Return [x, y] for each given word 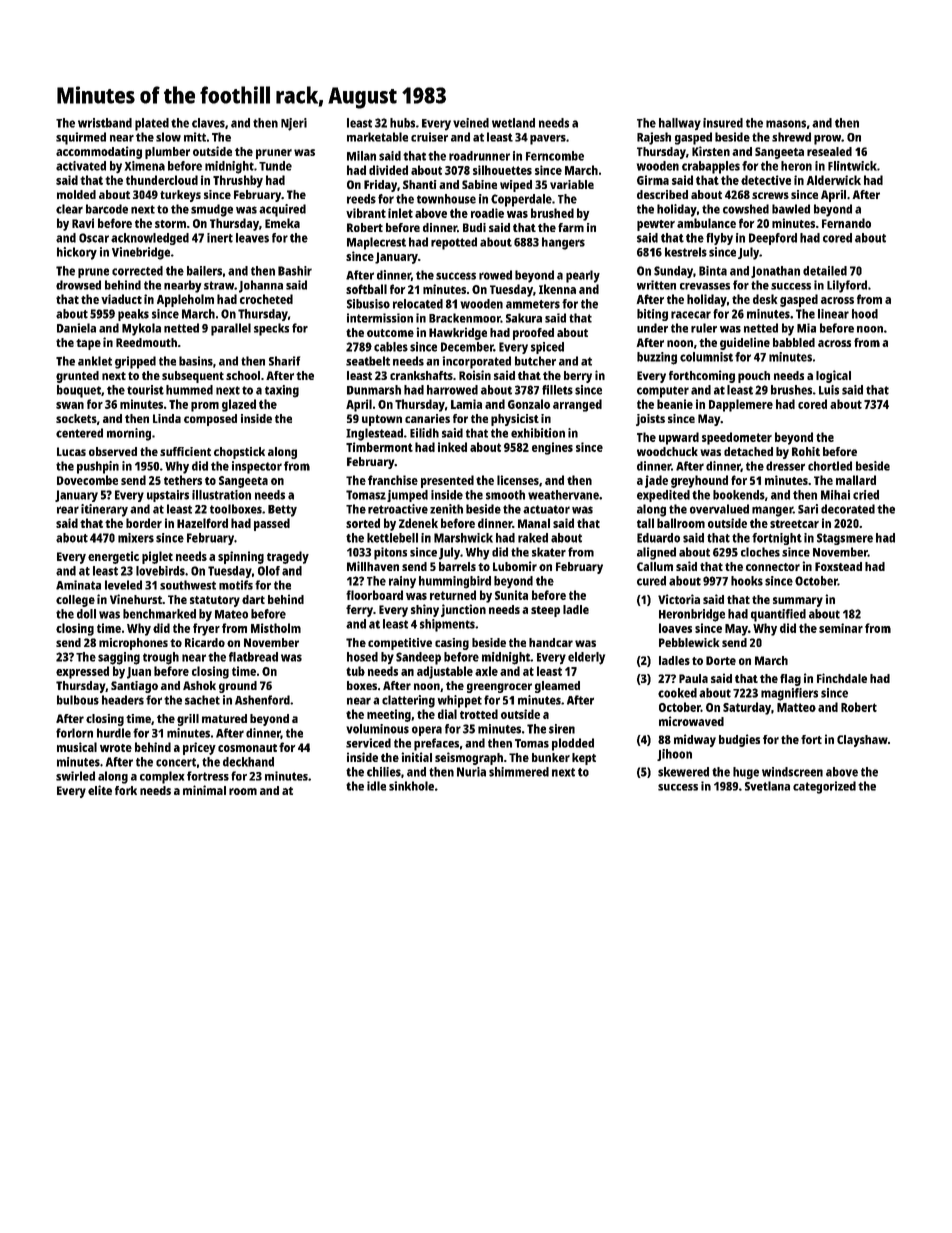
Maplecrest [376, 243]
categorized [824, 787]
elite [100, 790]
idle [376, 786]
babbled [794, 342]
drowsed [78, 285]
